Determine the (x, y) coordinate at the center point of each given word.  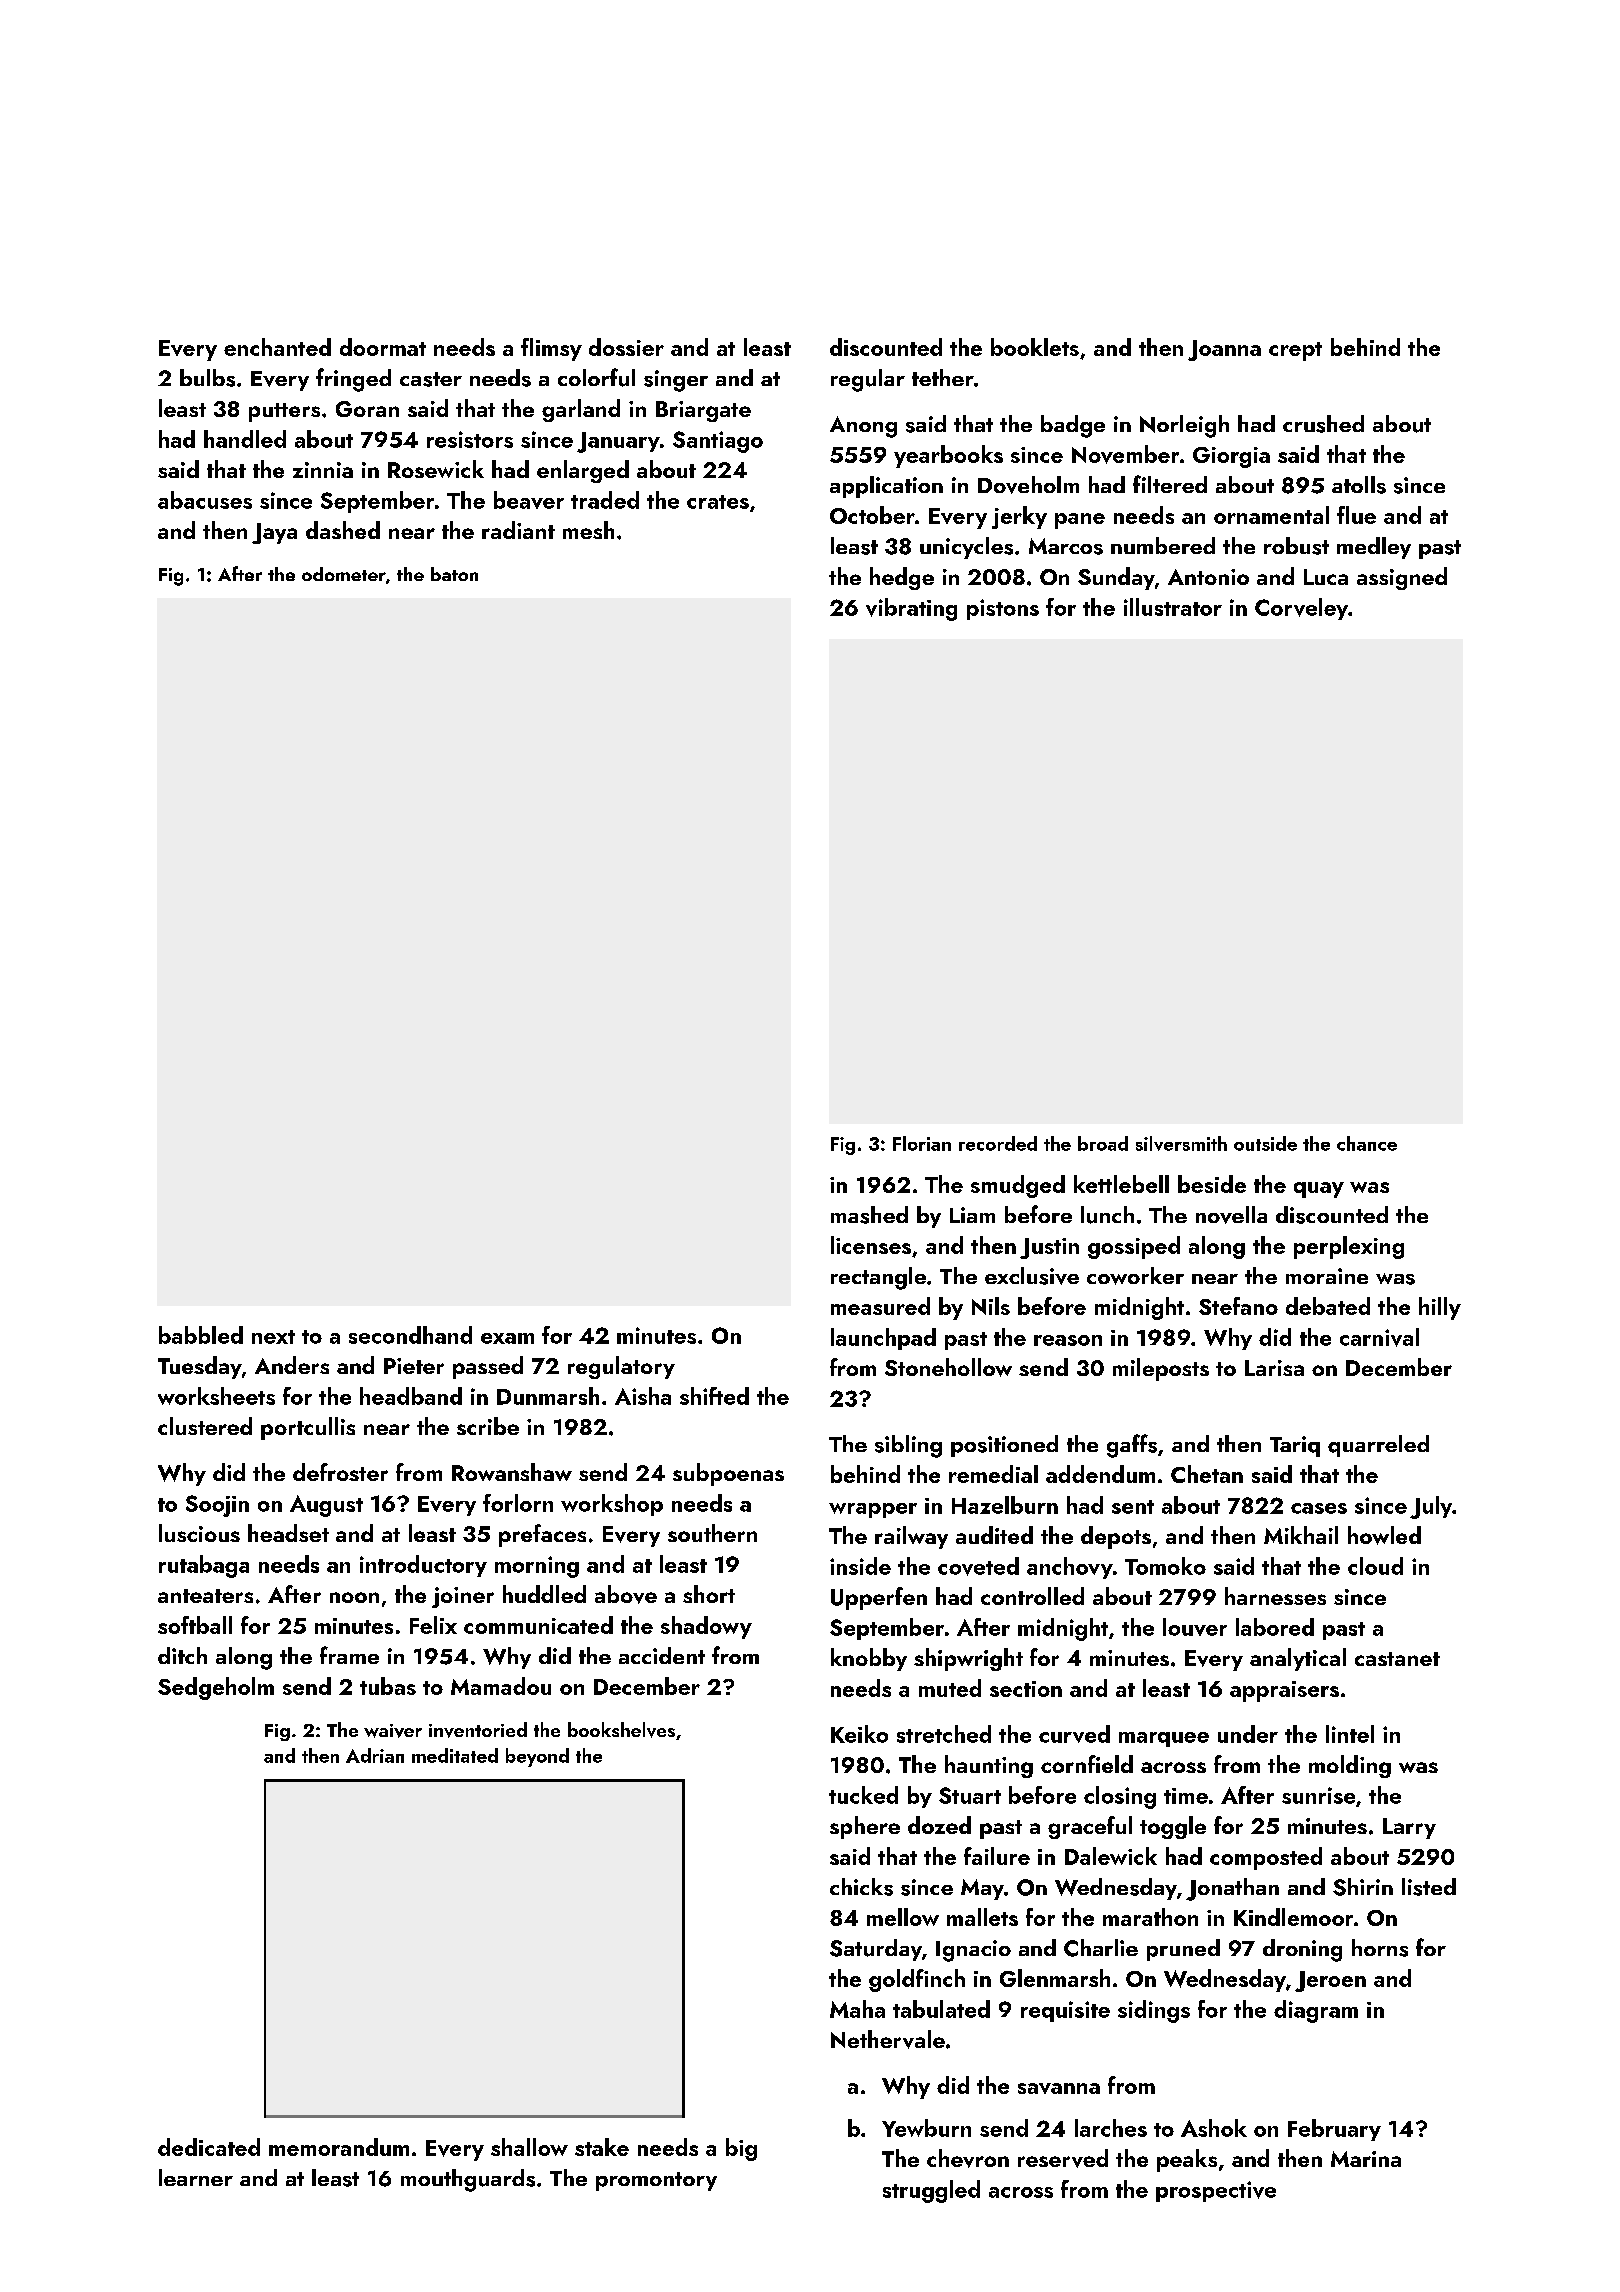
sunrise (1318, 1795)
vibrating (911, 609)
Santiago (718, 442)
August (326, 1506)
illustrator (1173, 607)
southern (712, 1533)
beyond (537, 1757)
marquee (1164, 1739)
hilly (1440, 1308)
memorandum (339, 2147)
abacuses (205, 500)
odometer (344, 574)
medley (1374, 548)
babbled (201, 1335)
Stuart (970, 1795)
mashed (869, 1215)
